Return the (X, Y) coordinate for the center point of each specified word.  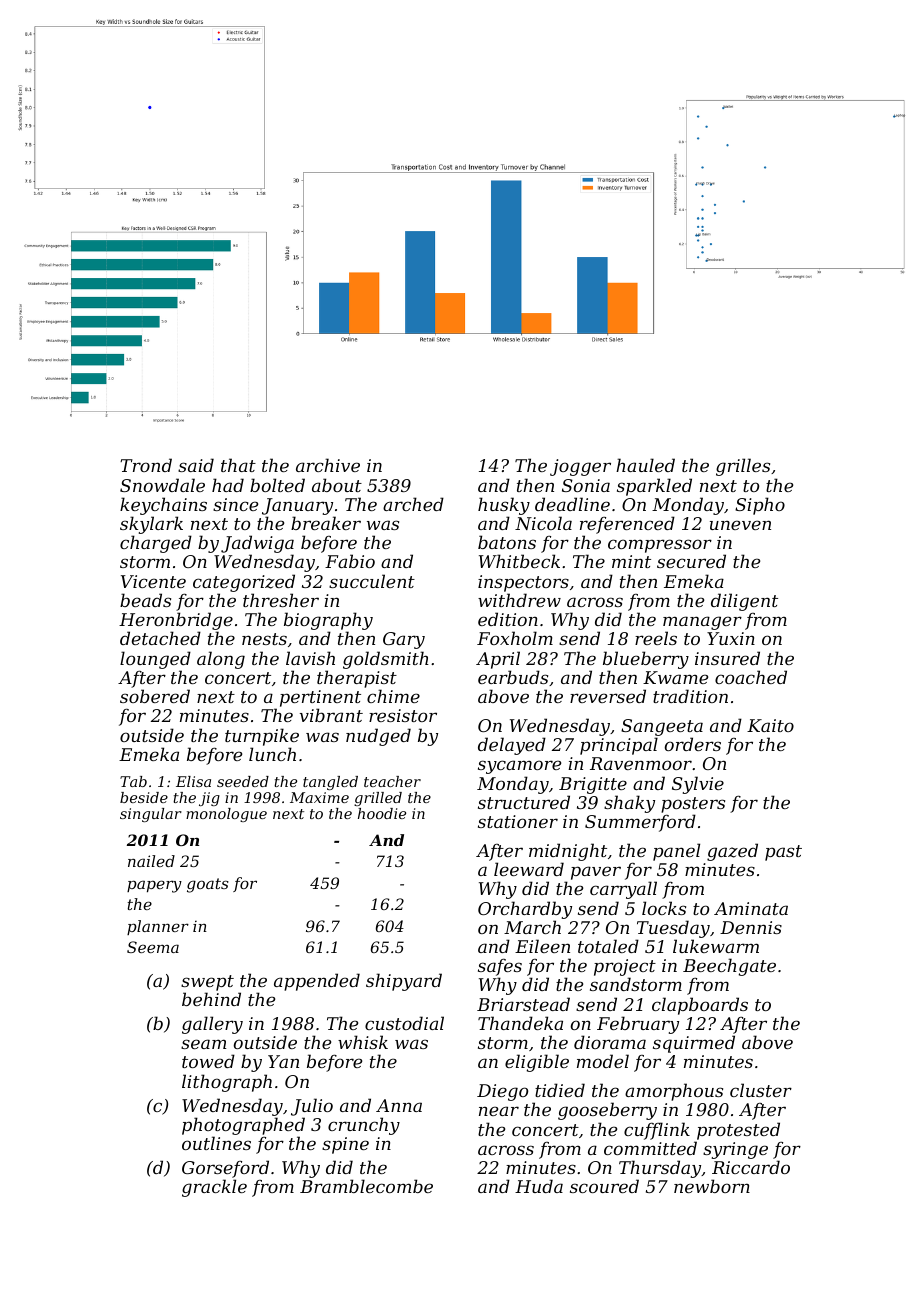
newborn (712, 1186)
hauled (645, 465)
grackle (214, 1188)
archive (328, 465)
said (196, 465)
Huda (539, 1186)
